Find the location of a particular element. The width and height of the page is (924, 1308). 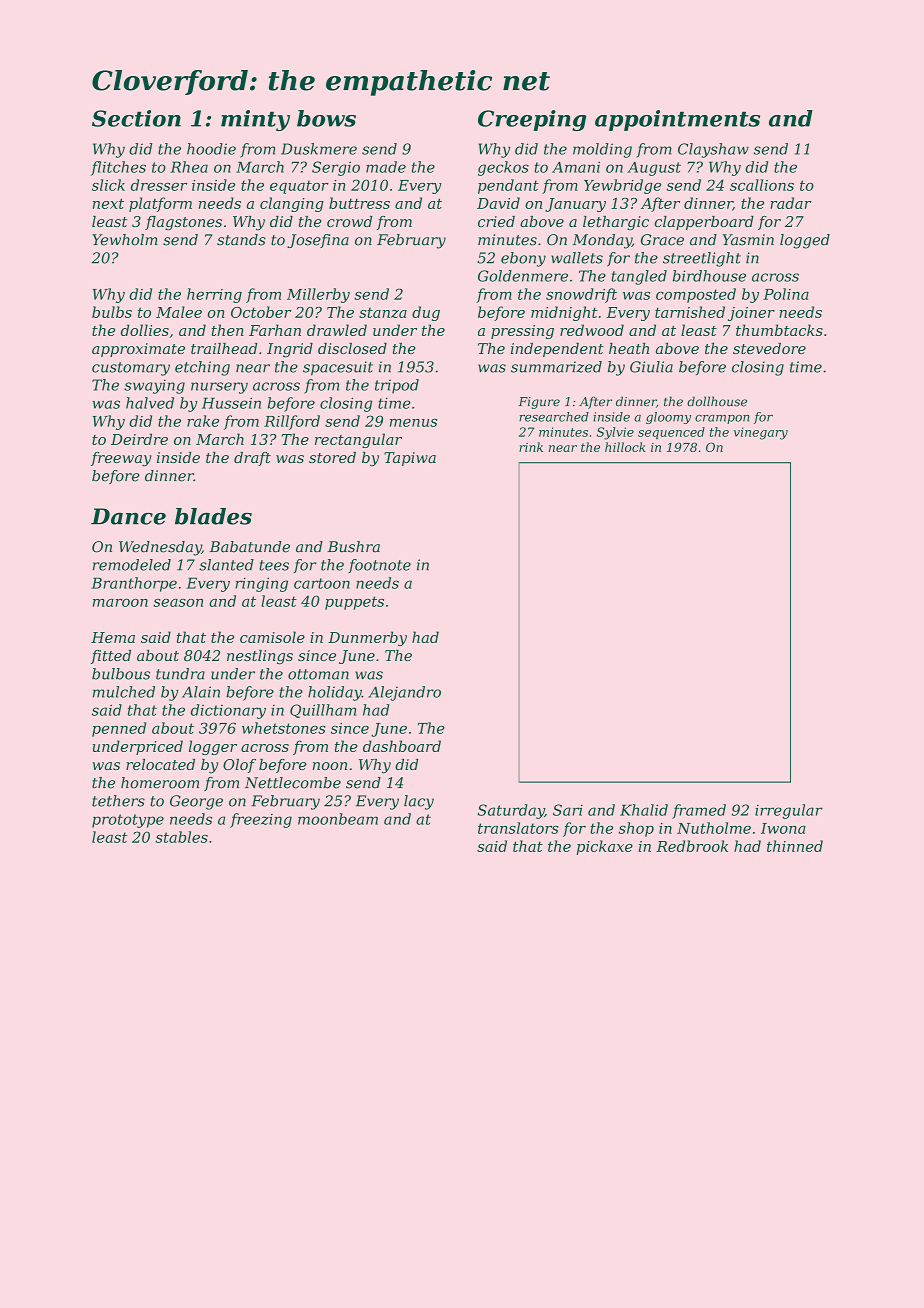

logged is located at coordinates (805, 241).
